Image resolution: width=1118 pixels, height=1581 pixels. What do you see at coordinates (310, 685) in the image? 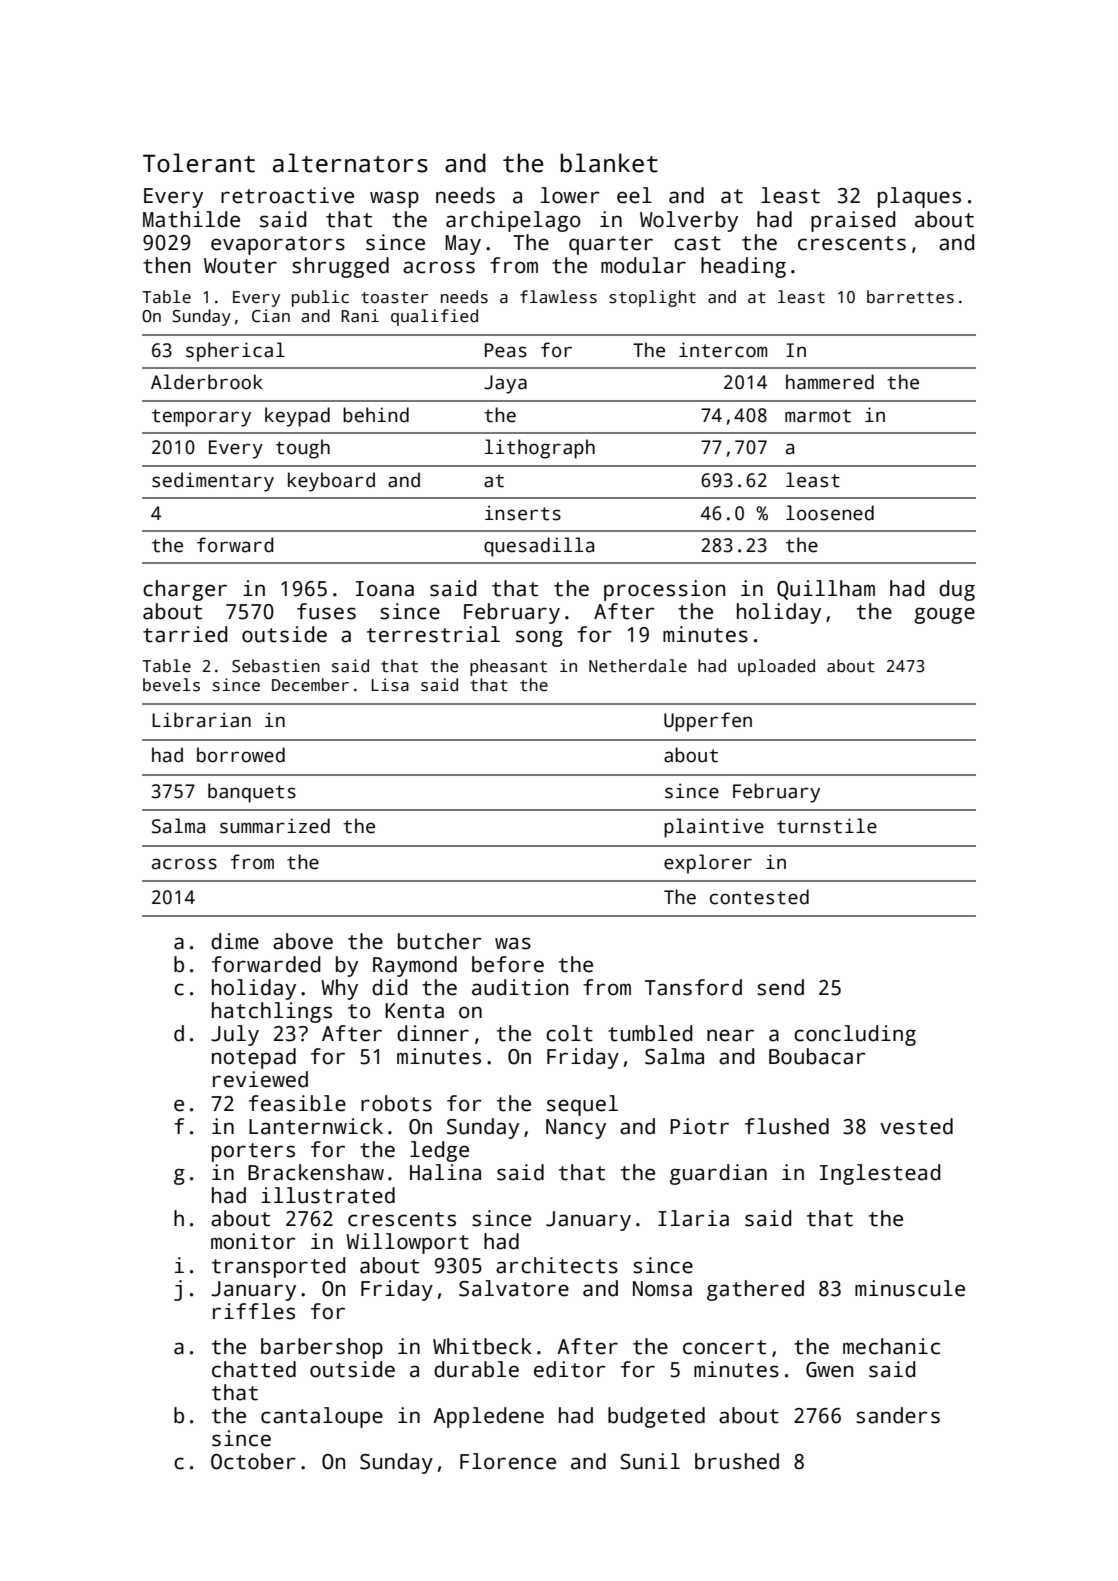
I see `December` at bounding box center [310, 685].
